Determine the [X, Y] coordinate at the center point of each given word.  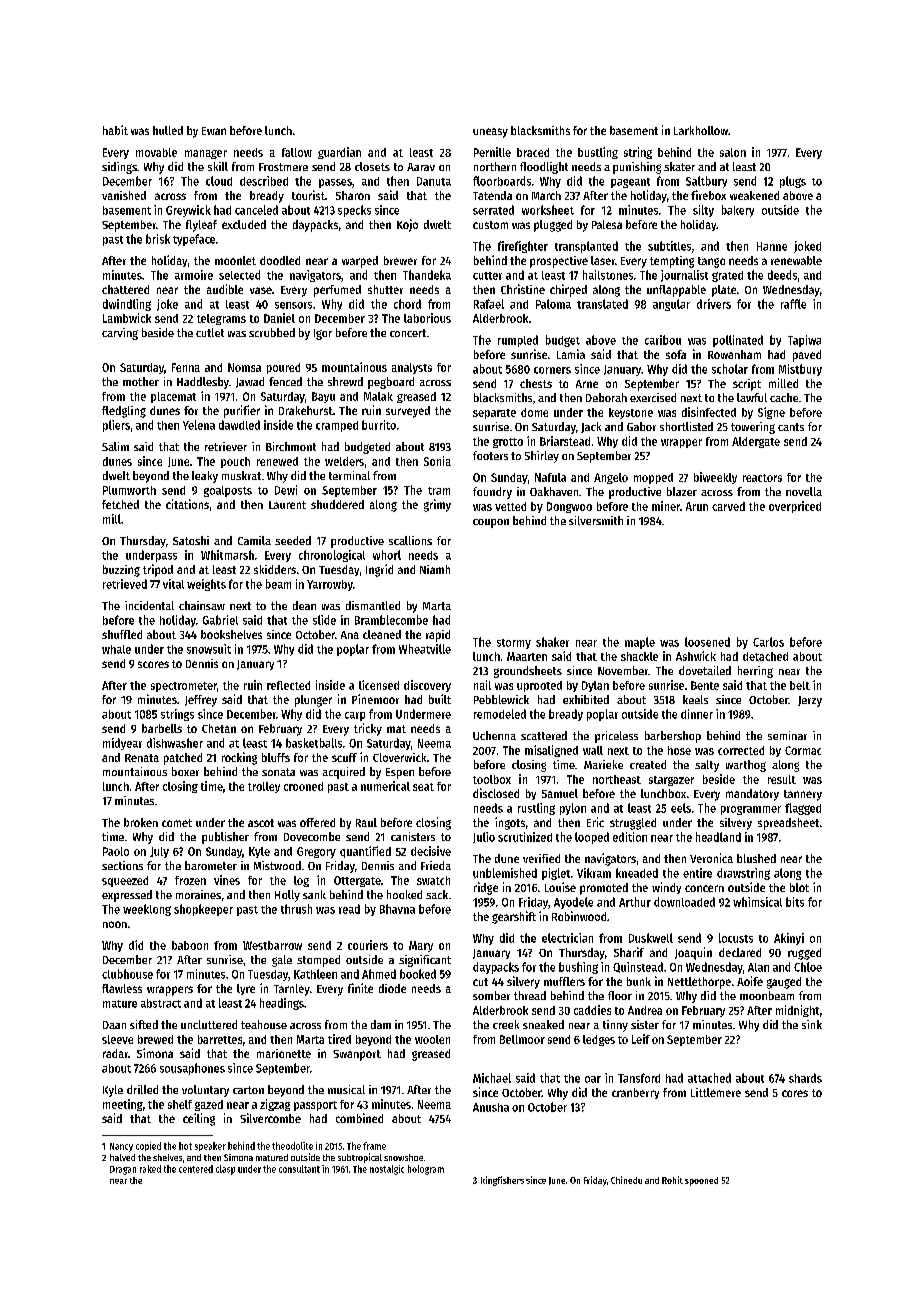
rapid [438, 636]
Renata [142, 758]
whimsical [757, 902]
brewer [400, 260]
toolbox [492, 779]
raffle [793, 304]
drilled [142, 1089]
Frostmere [283, 167]
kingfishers [502, 1181]
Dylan [595, 686]
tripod [158, 570]
